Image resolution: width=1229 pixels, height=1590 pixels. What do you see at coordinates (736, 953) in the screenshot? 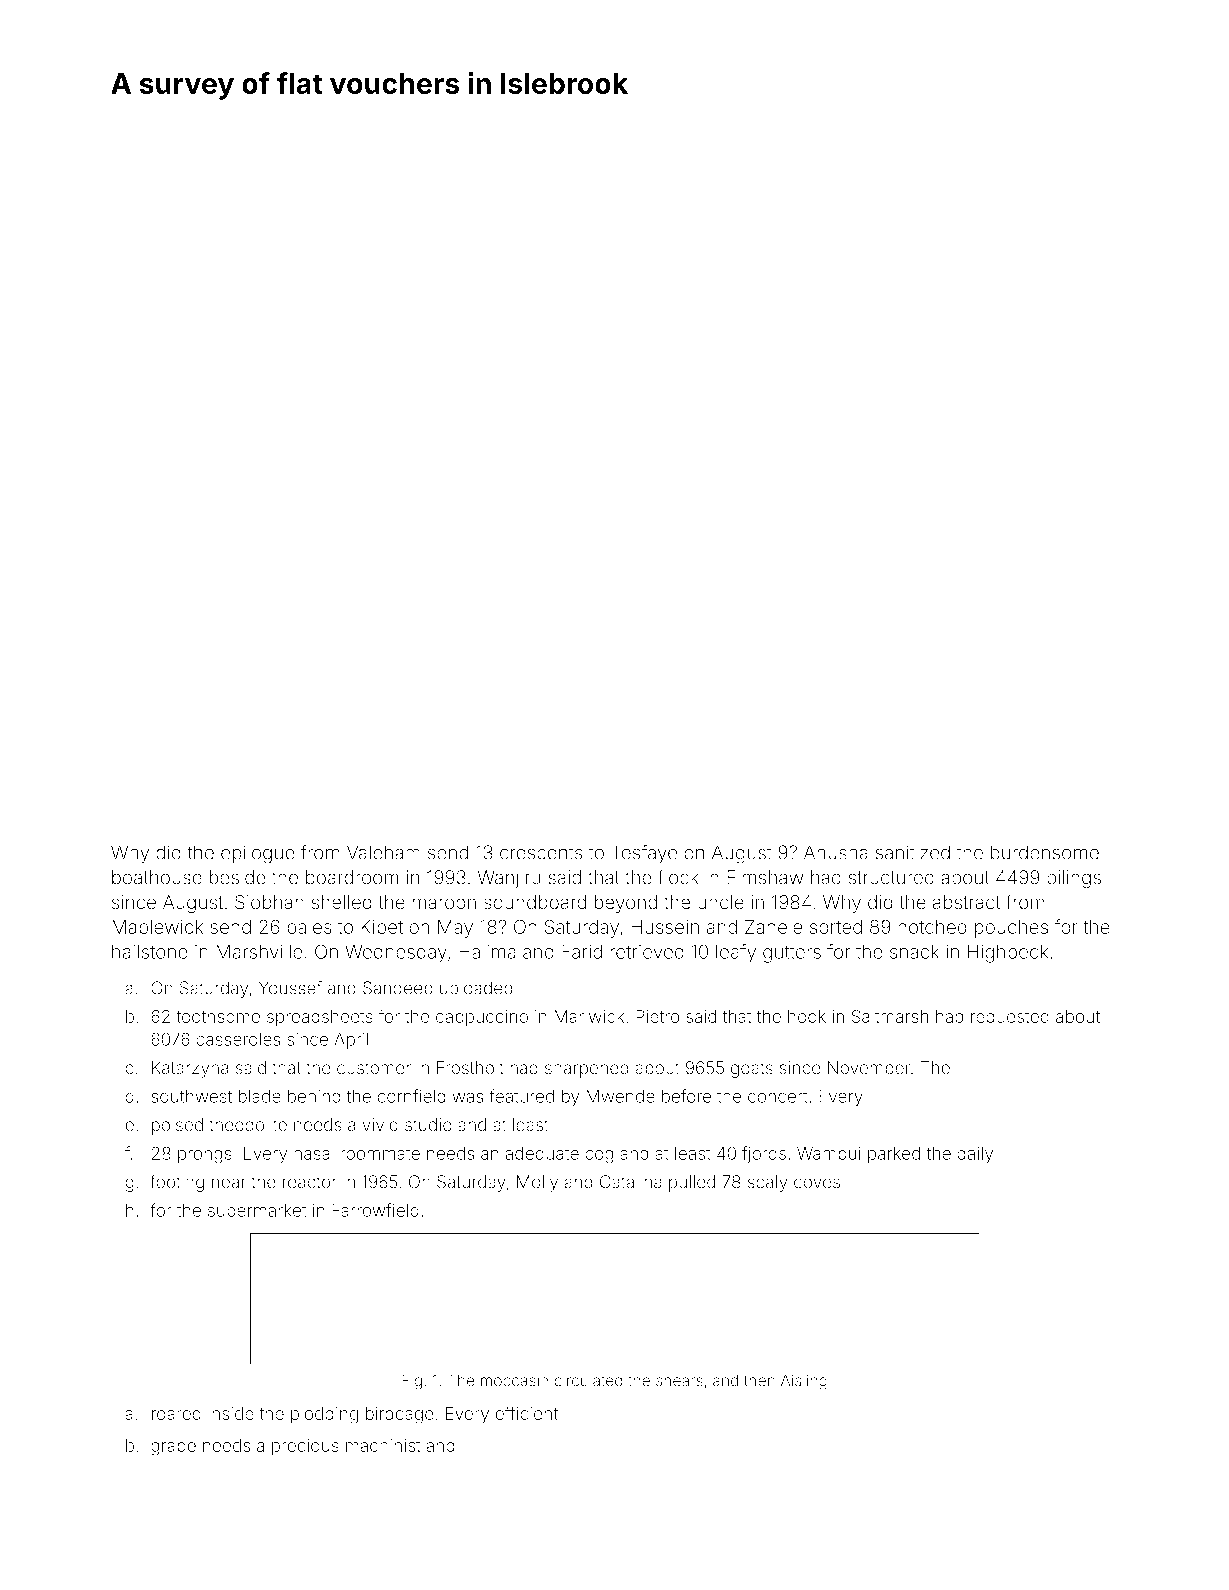
I see `leafy` at bounding box center [736, 953].
